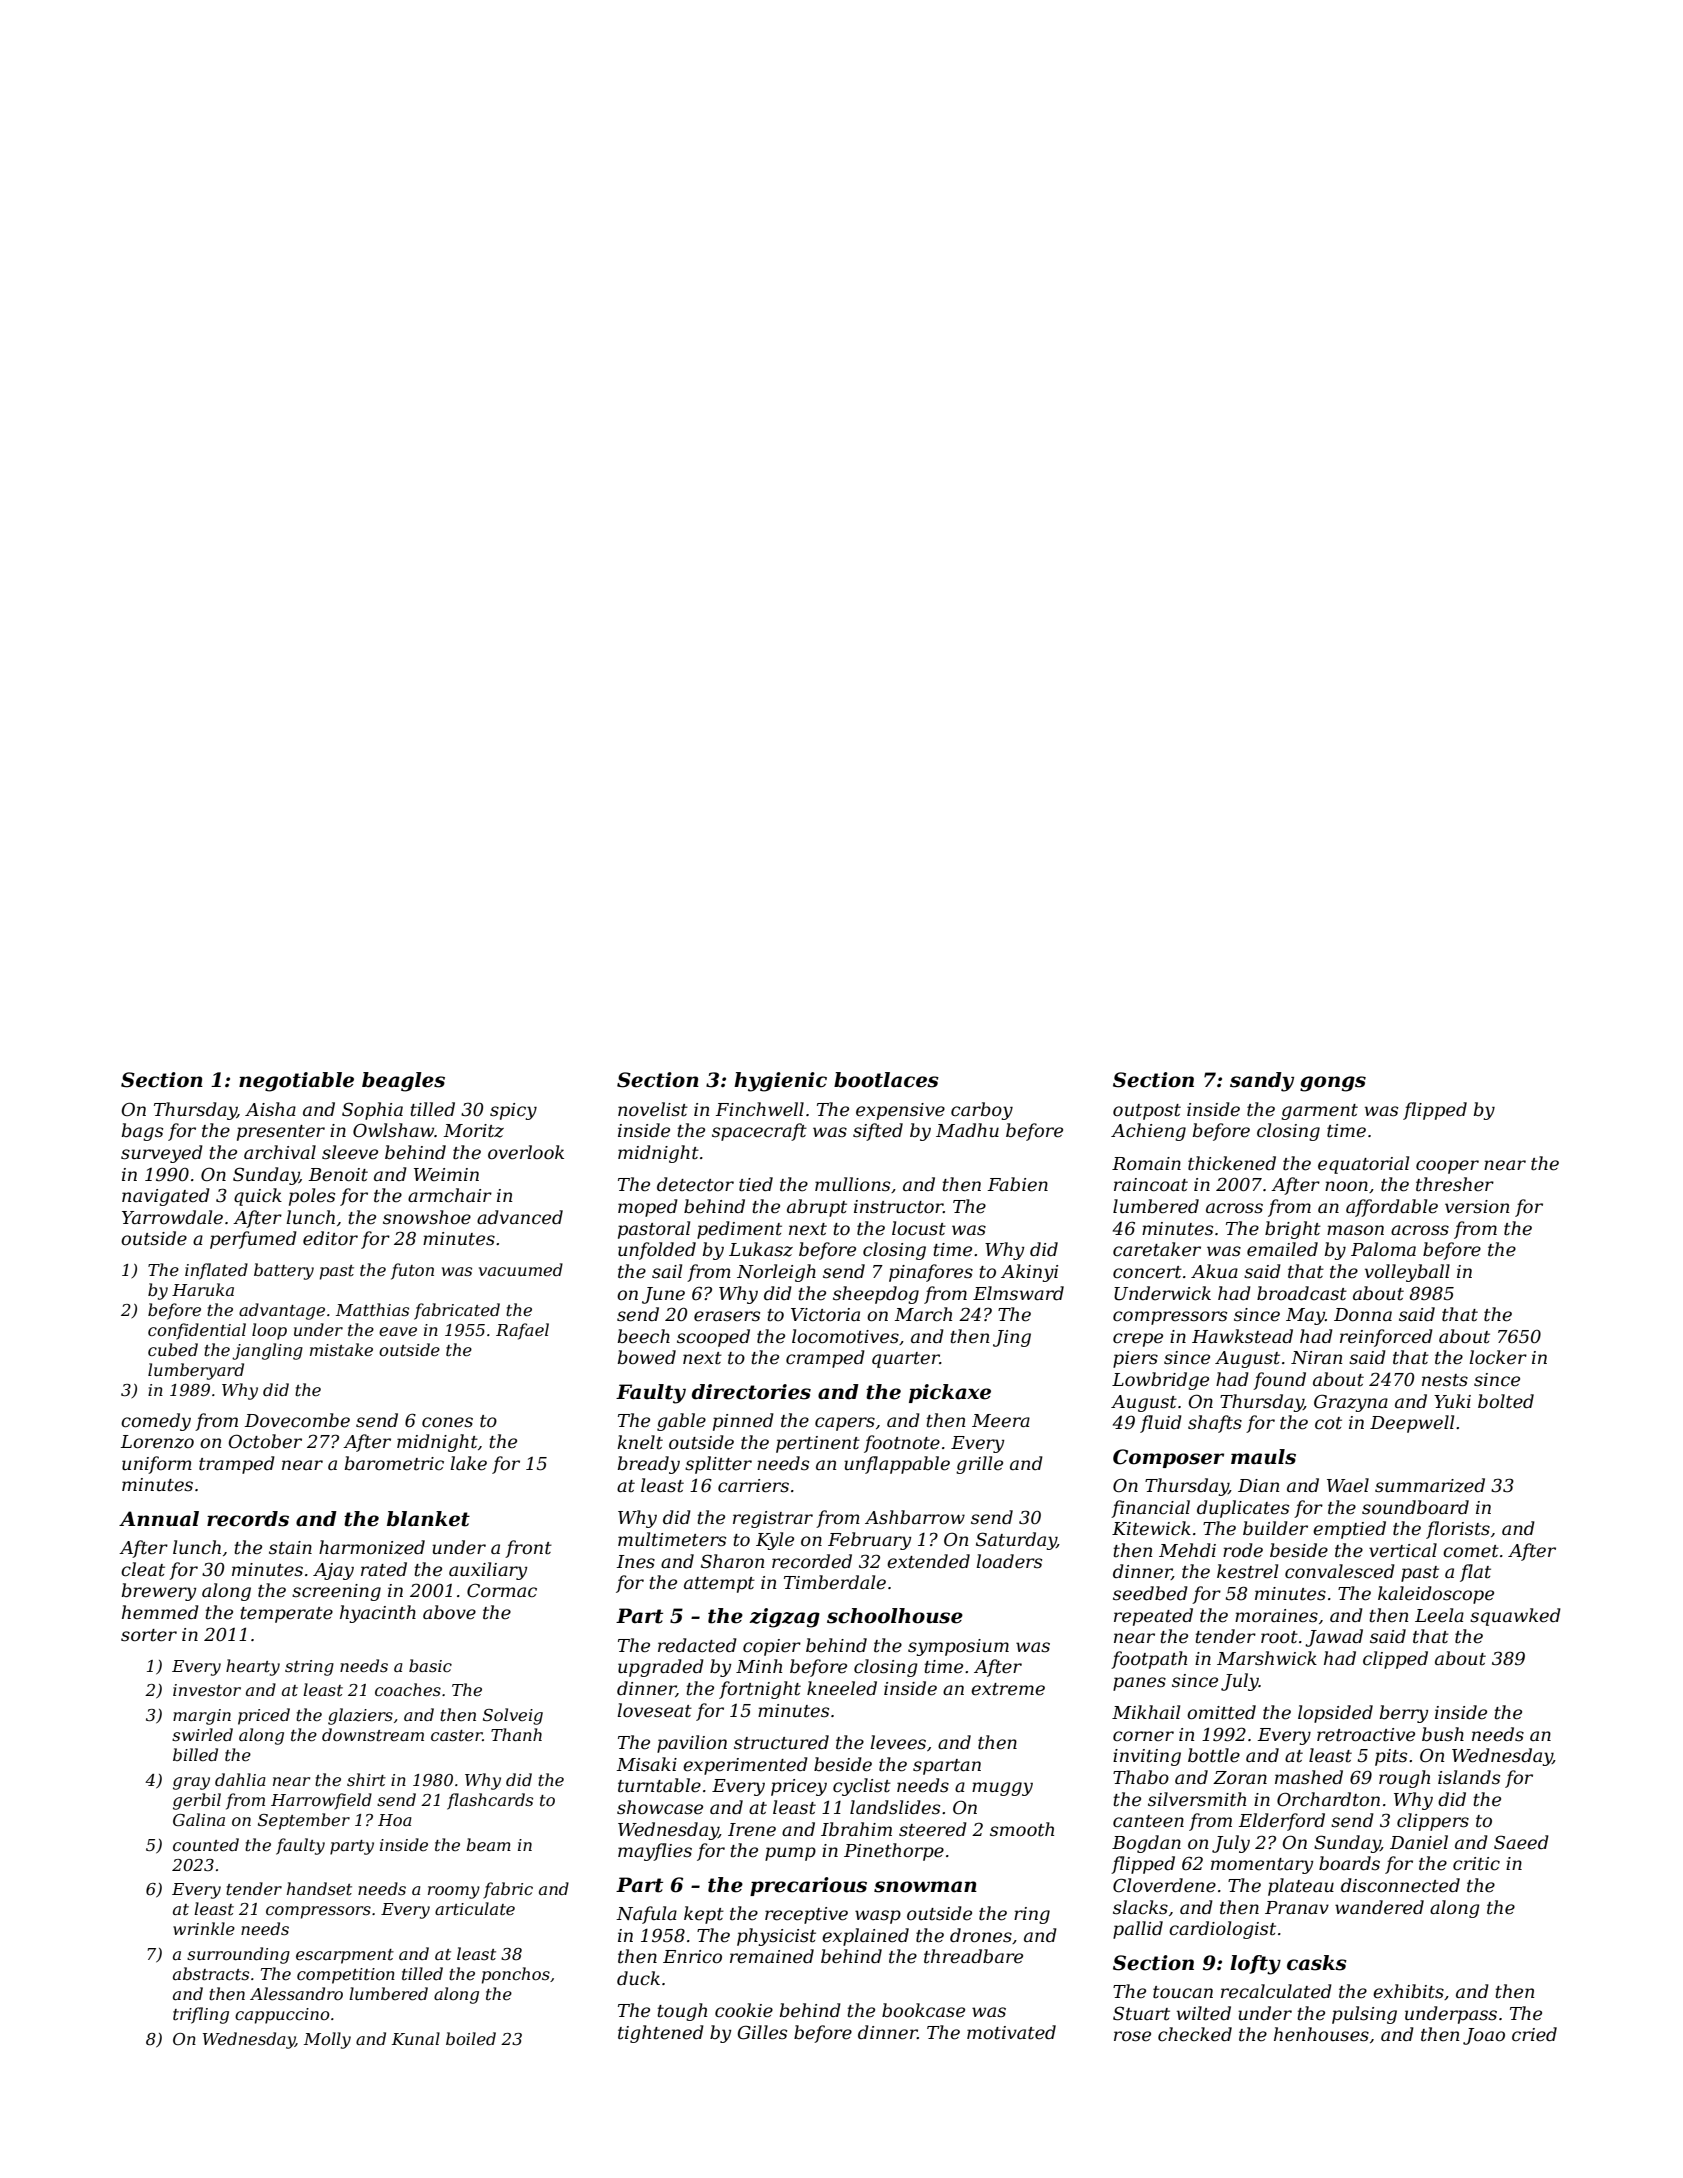 The width and height of the screenshot is (1683, 2178). Describe the element at coordinates (378, 1614) in the screenshot. I see `hyacinth` at that location.
